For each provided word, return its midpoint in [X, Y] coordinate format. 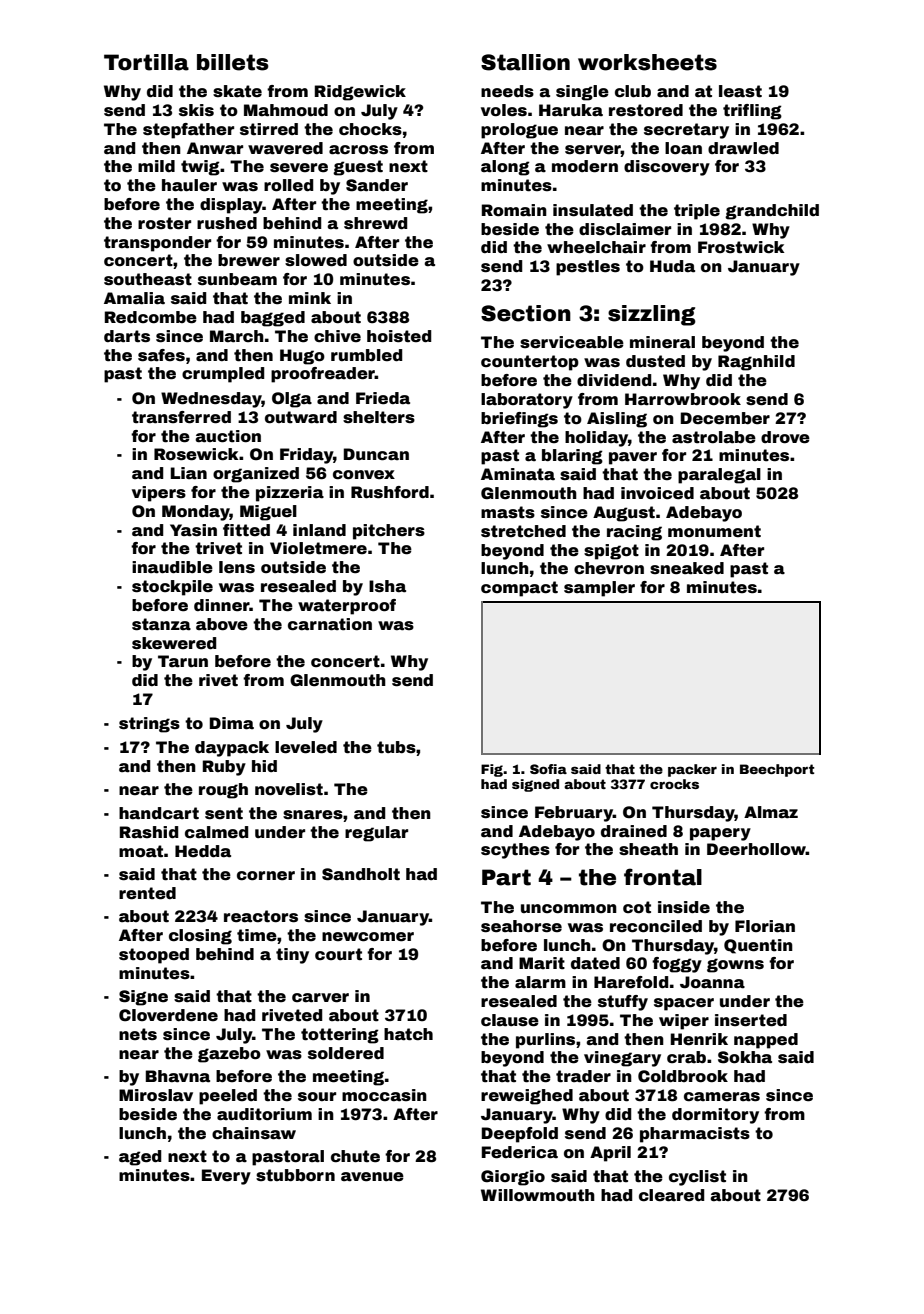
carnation [330, 624]
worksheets [647, 62]
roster [164, 223]
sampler [599, 589]
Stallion [525, 62]
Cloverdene [168, 1015]
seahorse [521, 926]
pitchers [389, 532]
